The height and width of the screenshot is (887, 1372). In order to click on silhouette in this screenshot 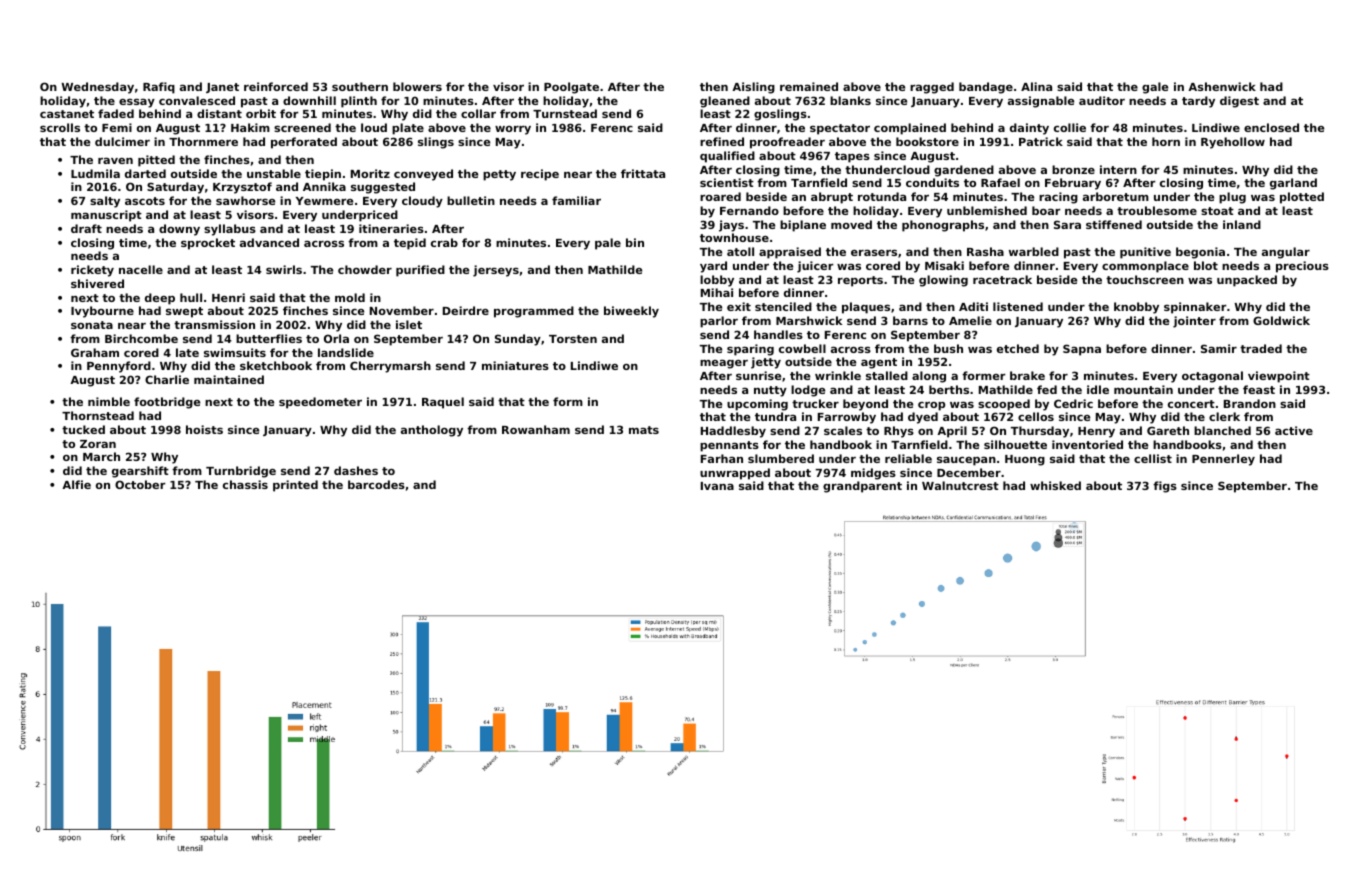, I will do `click(1015, 444)`.
